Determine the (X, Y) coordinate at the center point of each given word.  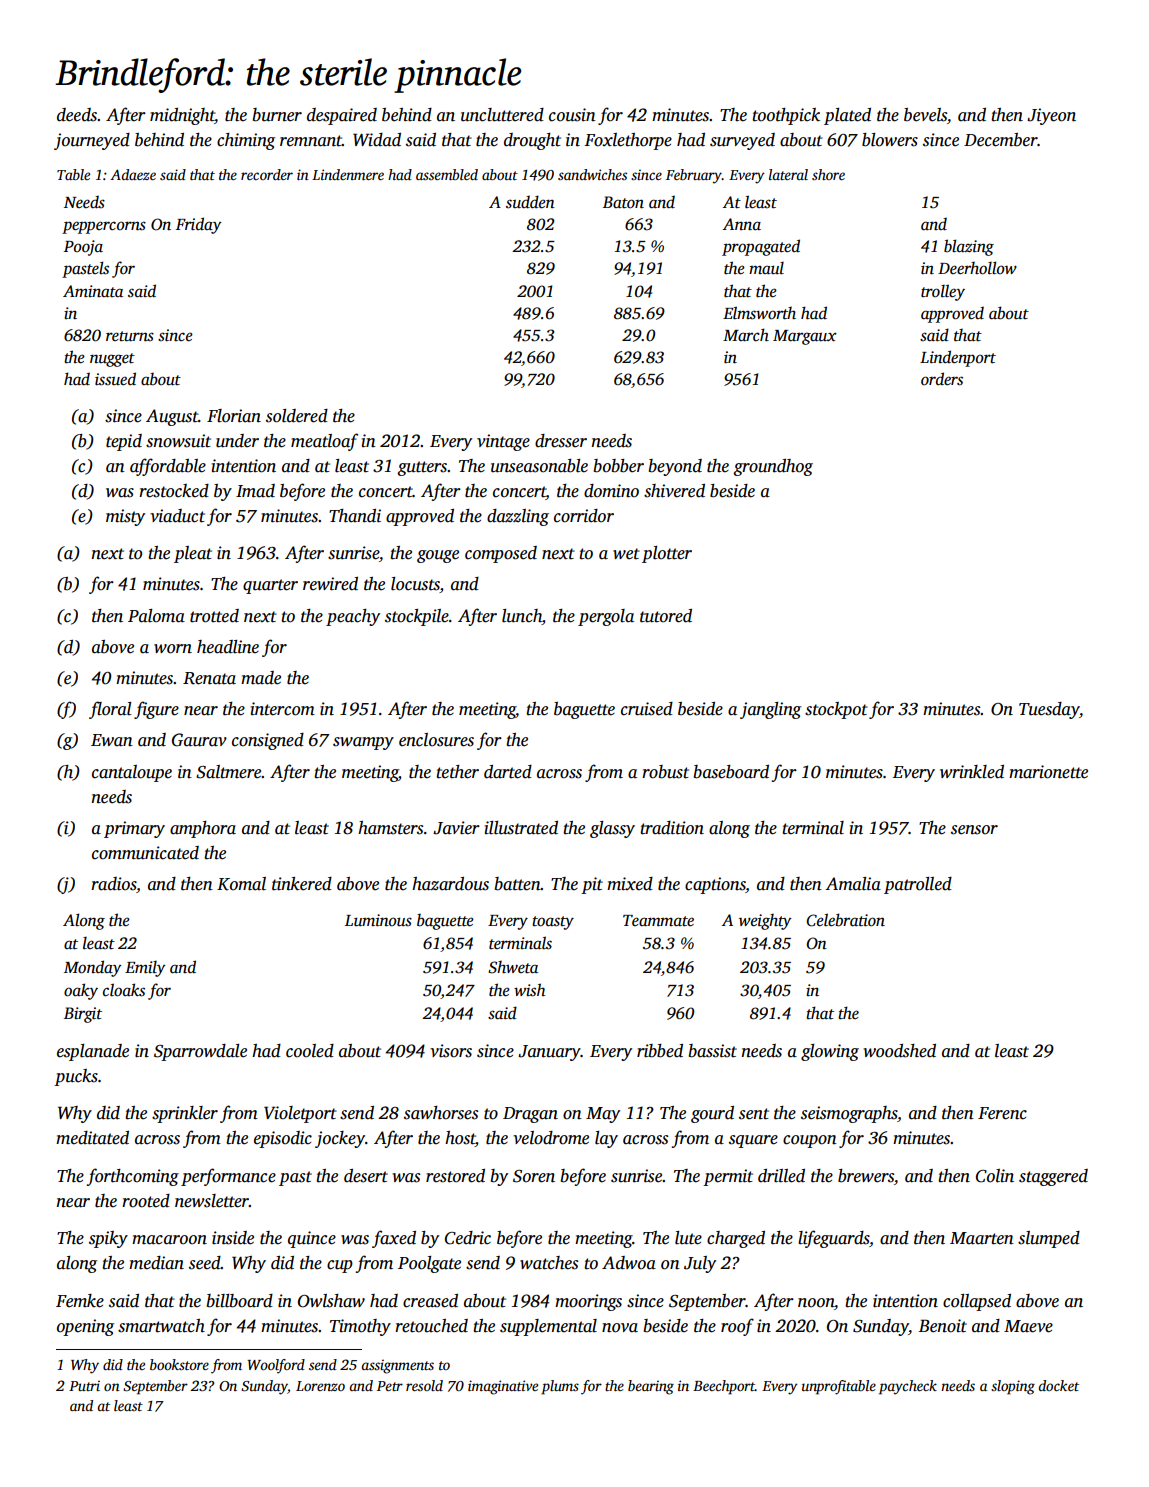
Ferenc (1002, 1113)
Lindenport (958, 358)
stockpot (836, 710)
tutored (666, 616)
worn (173, 649)
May (603, 1115)
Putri (84, 1385)
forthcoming (133, 1177)
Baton (623, 202)
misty (125, 517)
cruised (647, 709)
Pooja (83, 248)
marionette (1048, 772)
